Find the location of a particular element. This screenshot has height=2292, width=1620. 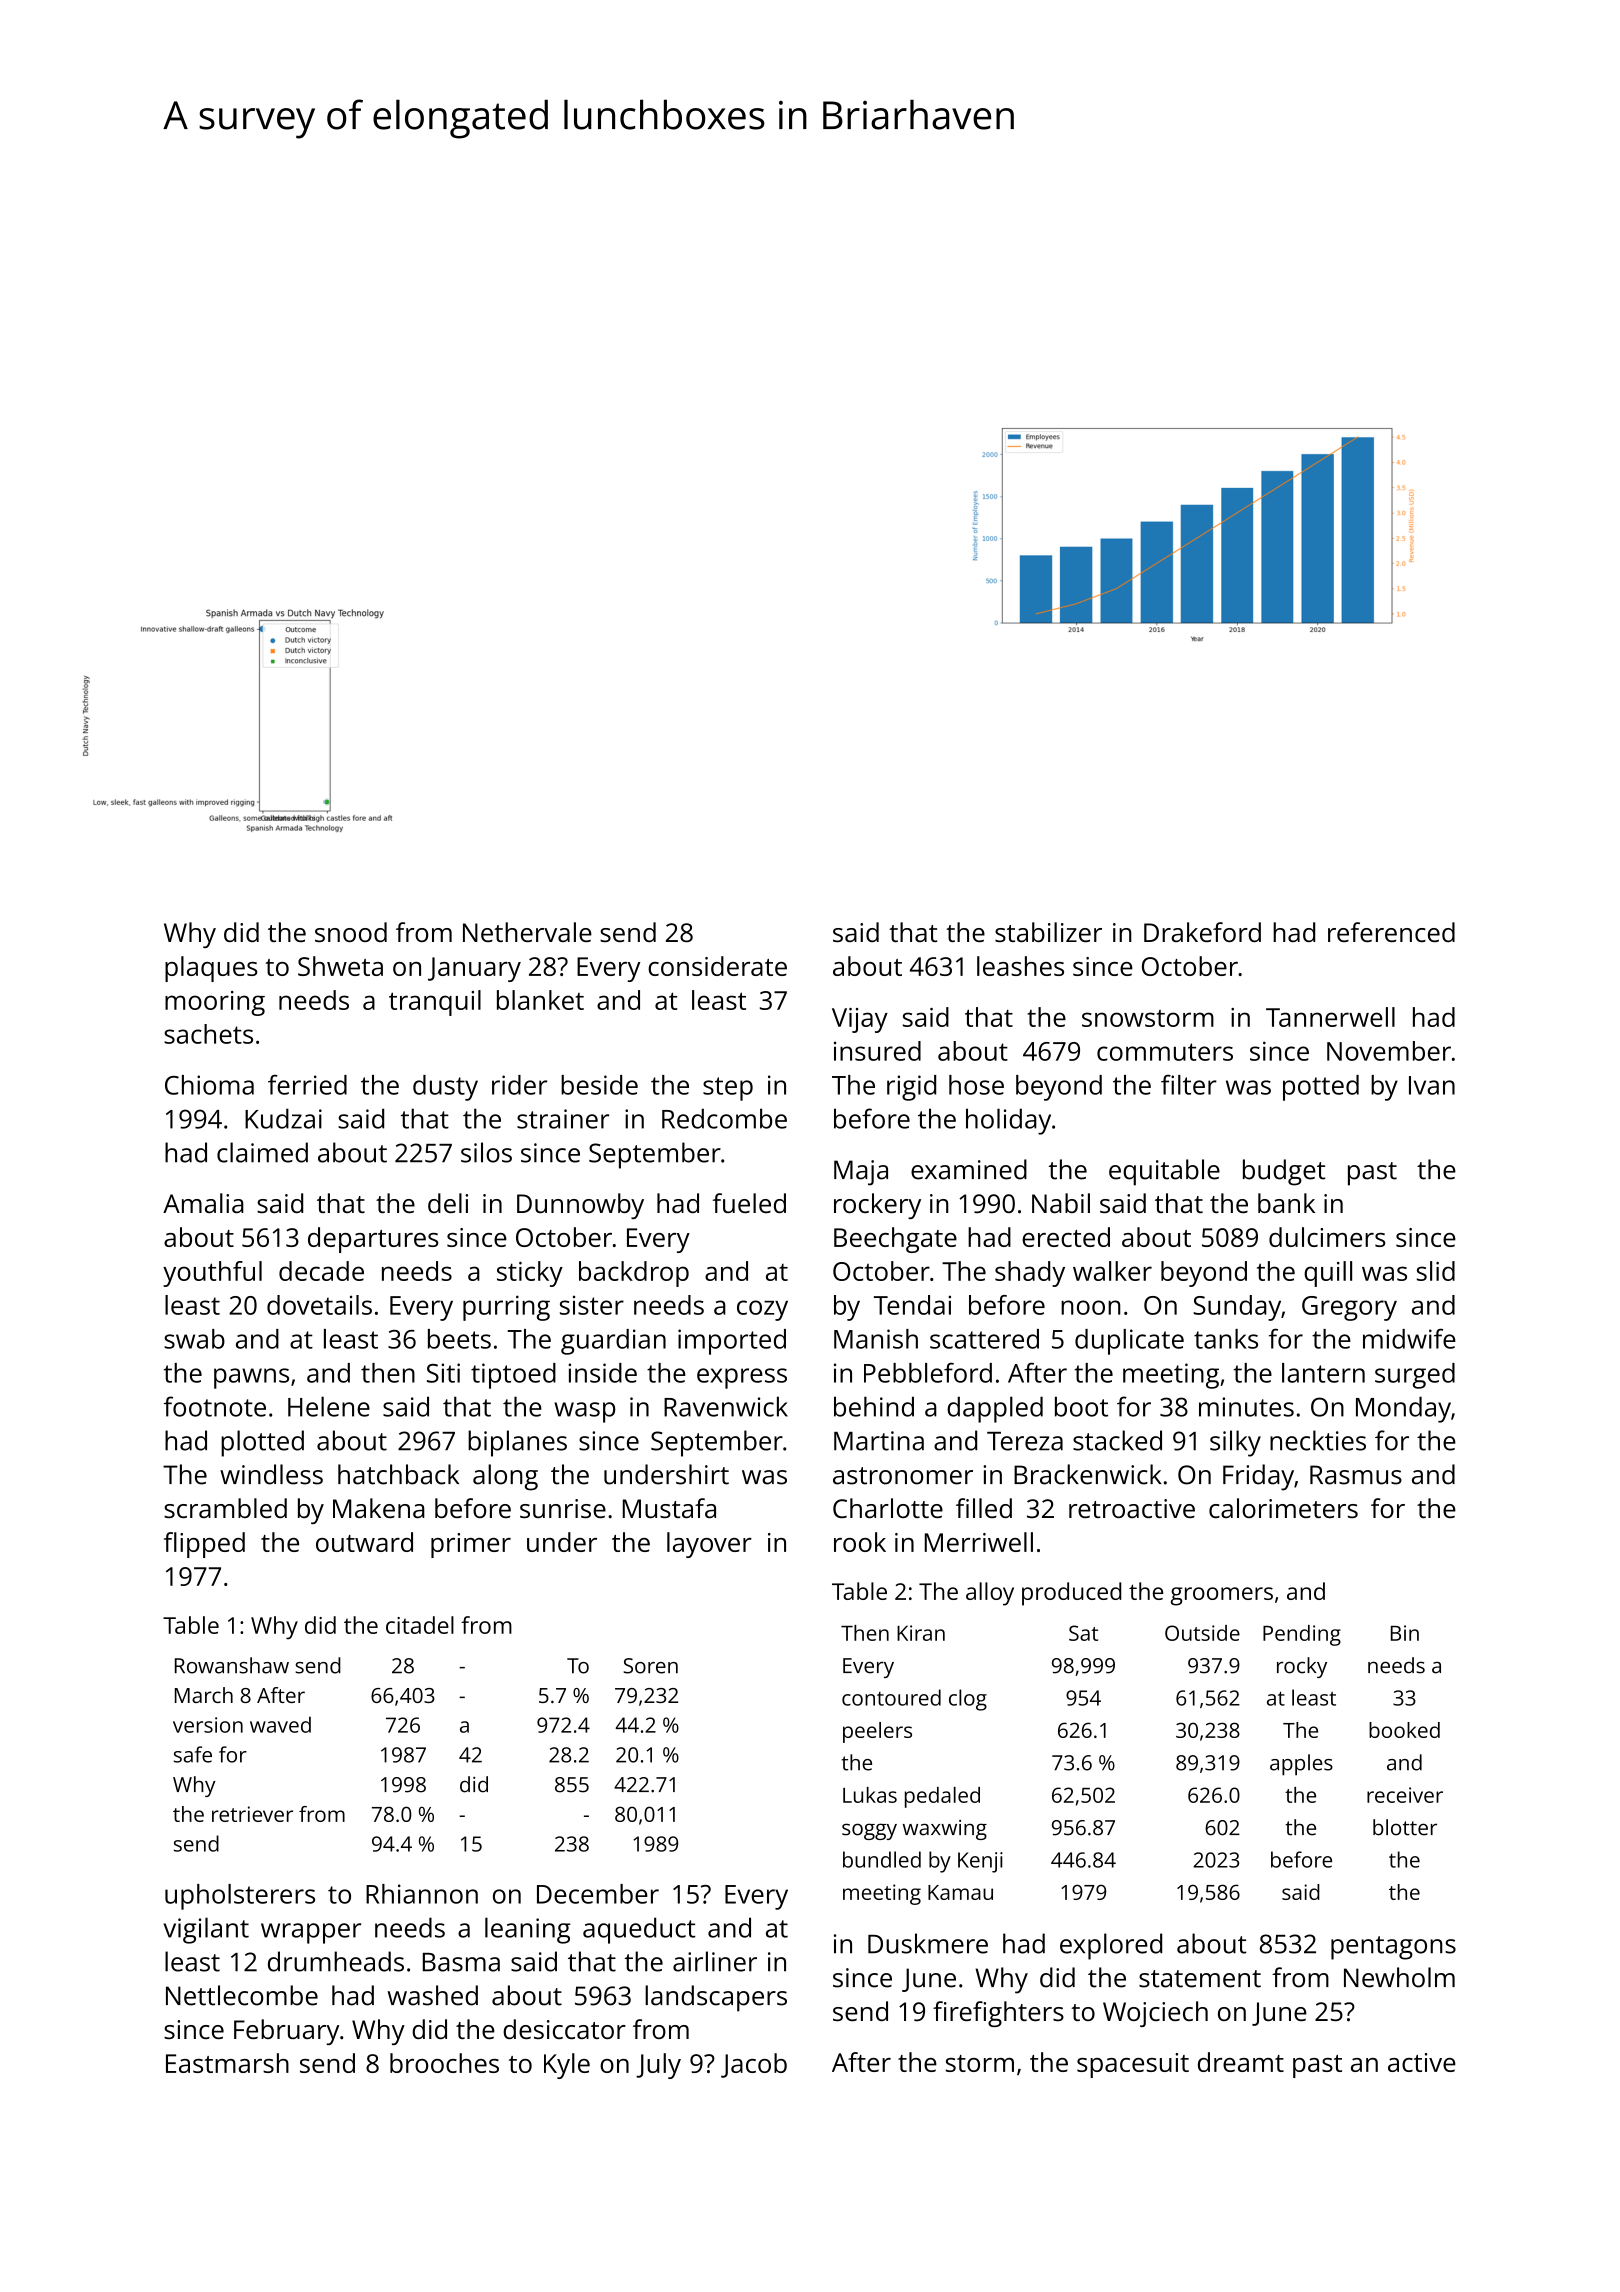

referenced is located at coordinates (1391, 932).
